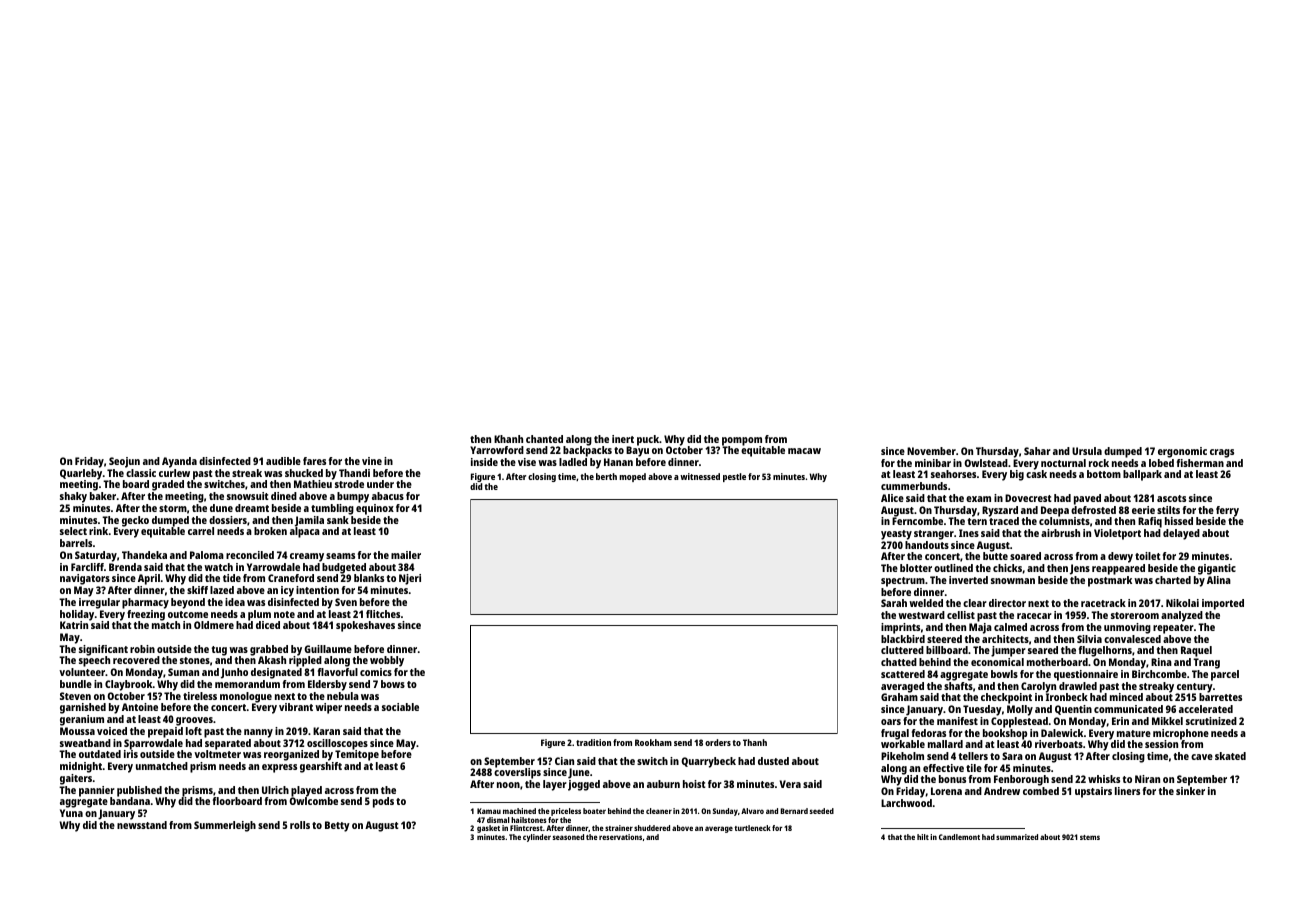 The width and height of the page is (1308, 924). What do you see at coordinates (537, 838) in the page?
I see `cylinder` at bounding box center [537, 838].
